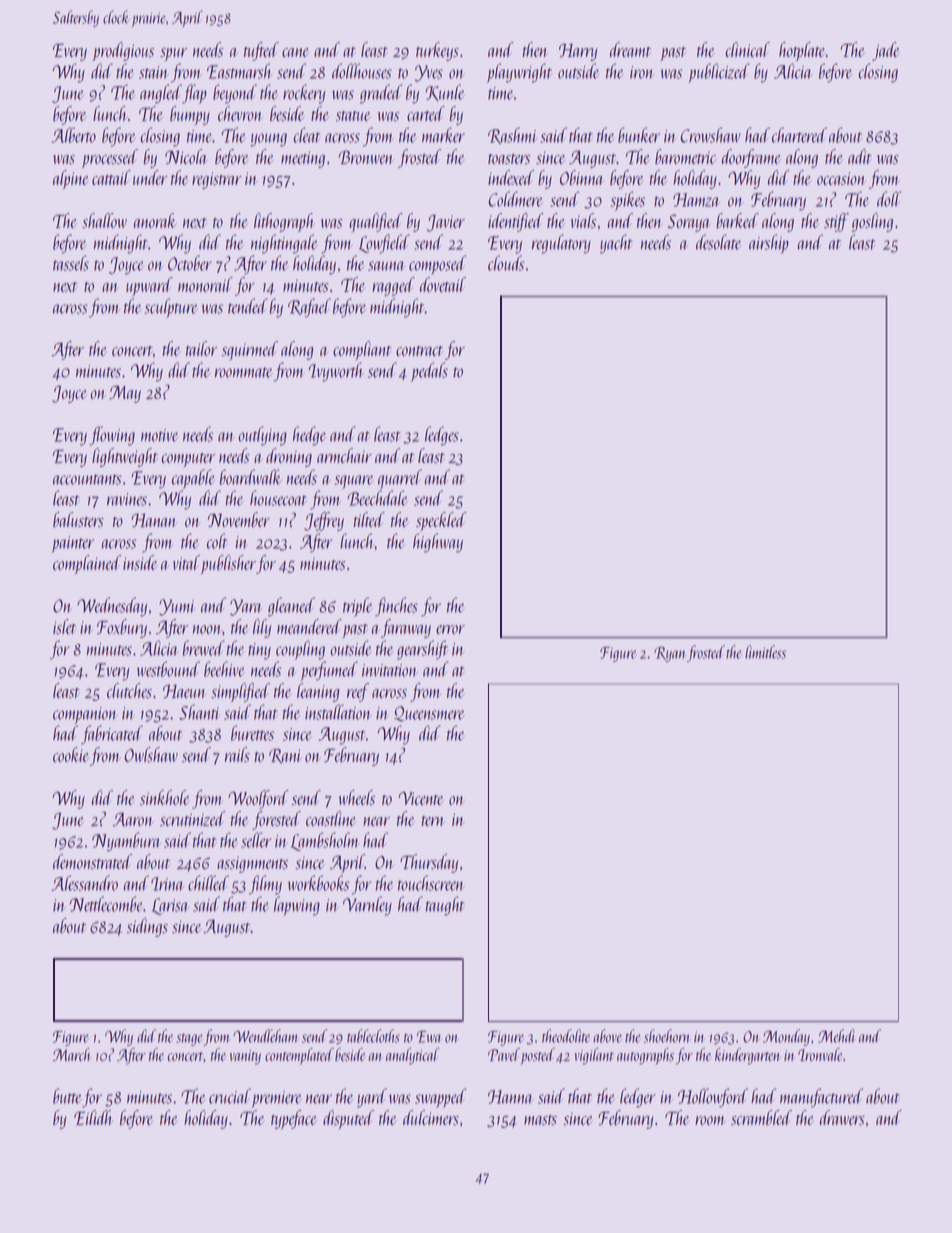  I want to click on carted, so click(426, 113).
